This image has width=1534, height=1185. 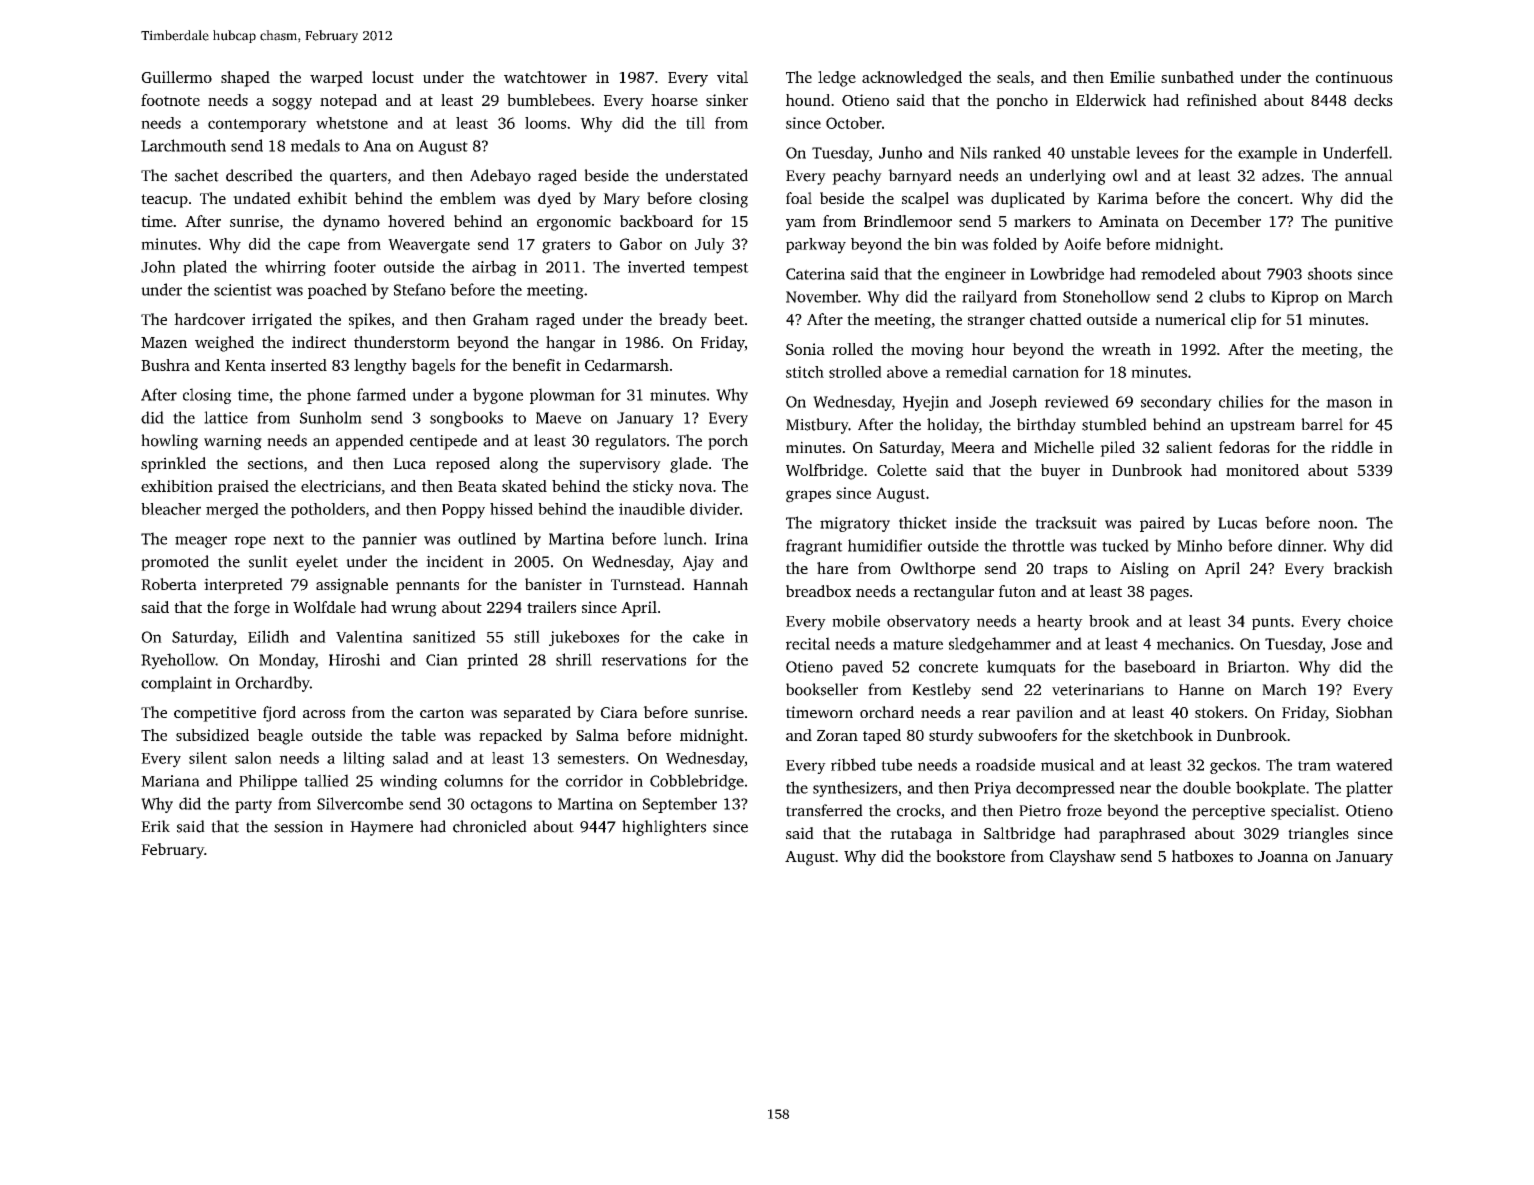 What do you see at coordinates (414, 611) in the image?
I see `wrung` at bounding box center [414, 611].
